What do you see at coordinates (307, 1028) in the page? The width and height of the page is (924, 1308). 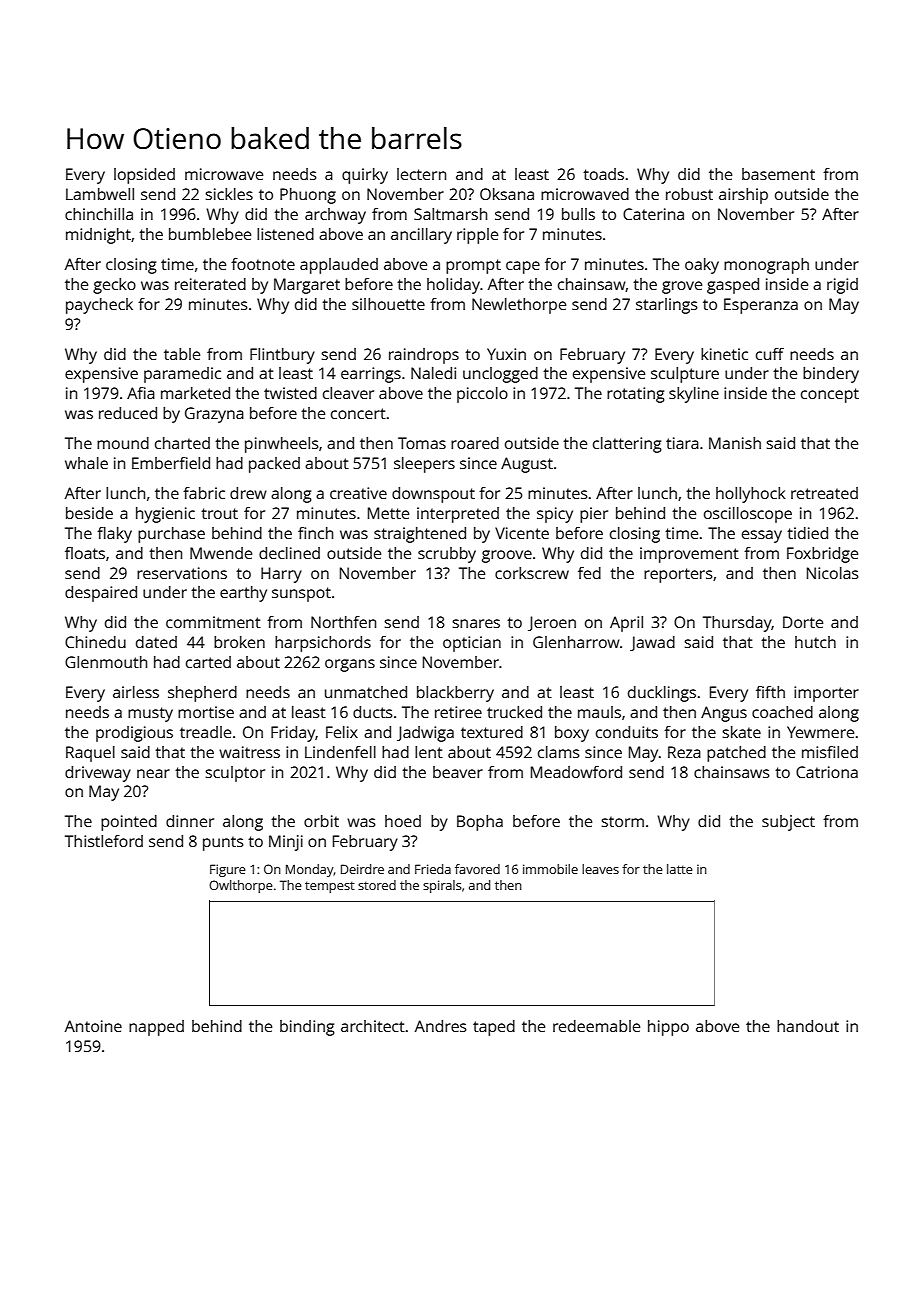 I see `binding` at bounding box center [307, 1028].
